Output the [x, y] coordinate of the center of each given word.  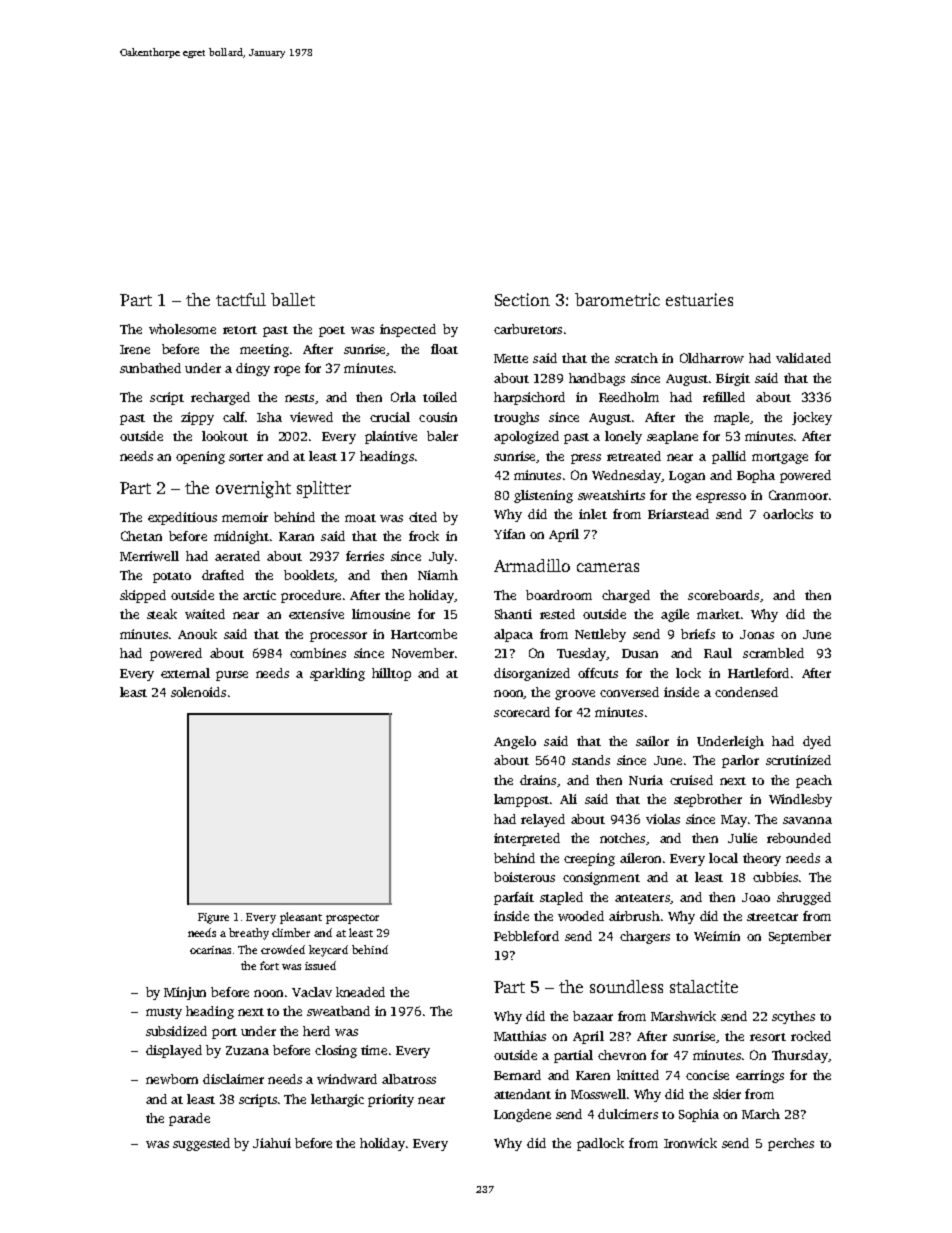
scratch [636, 358]
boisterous [524, 877]
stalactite [704, 986]
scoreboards [723, 595]
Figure [213, 918]
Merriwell [149, 556]
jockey [812, 418]
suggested [201, 1144]
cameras [608, 567]
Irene [135, 349]
